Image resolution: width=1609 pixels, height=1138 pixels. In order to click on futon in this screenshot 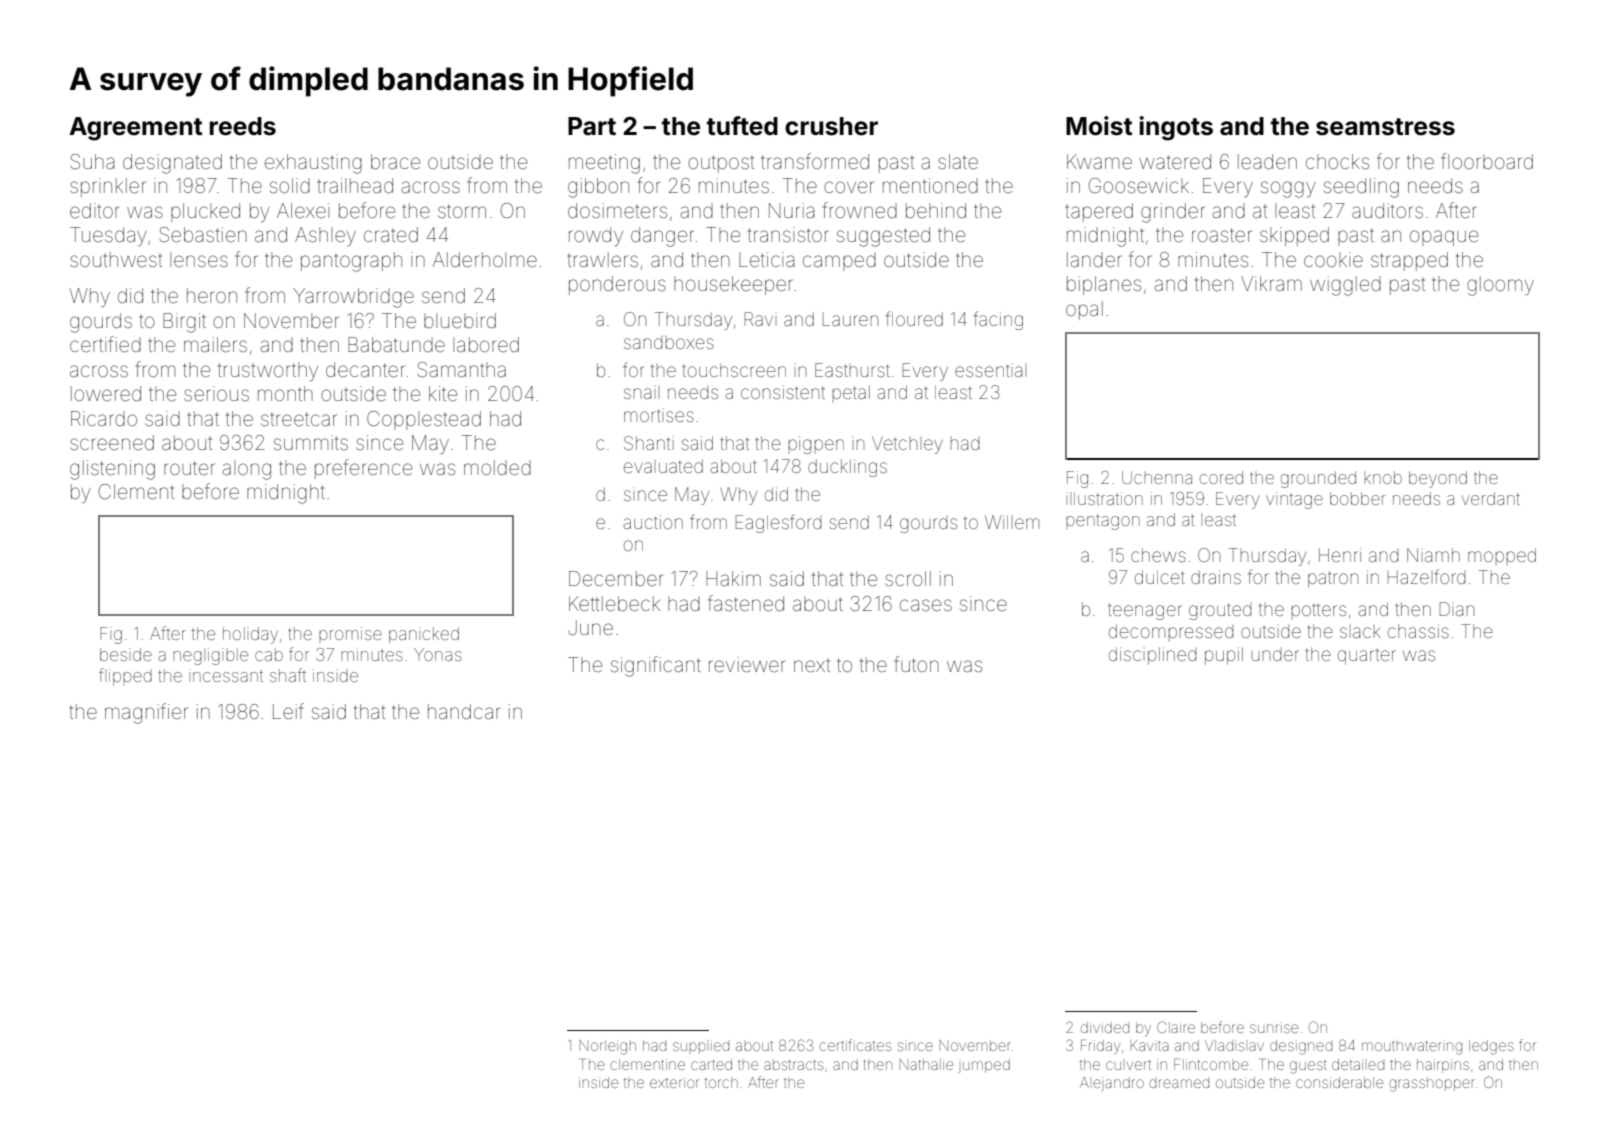, I will do `click(916, 664)`.
